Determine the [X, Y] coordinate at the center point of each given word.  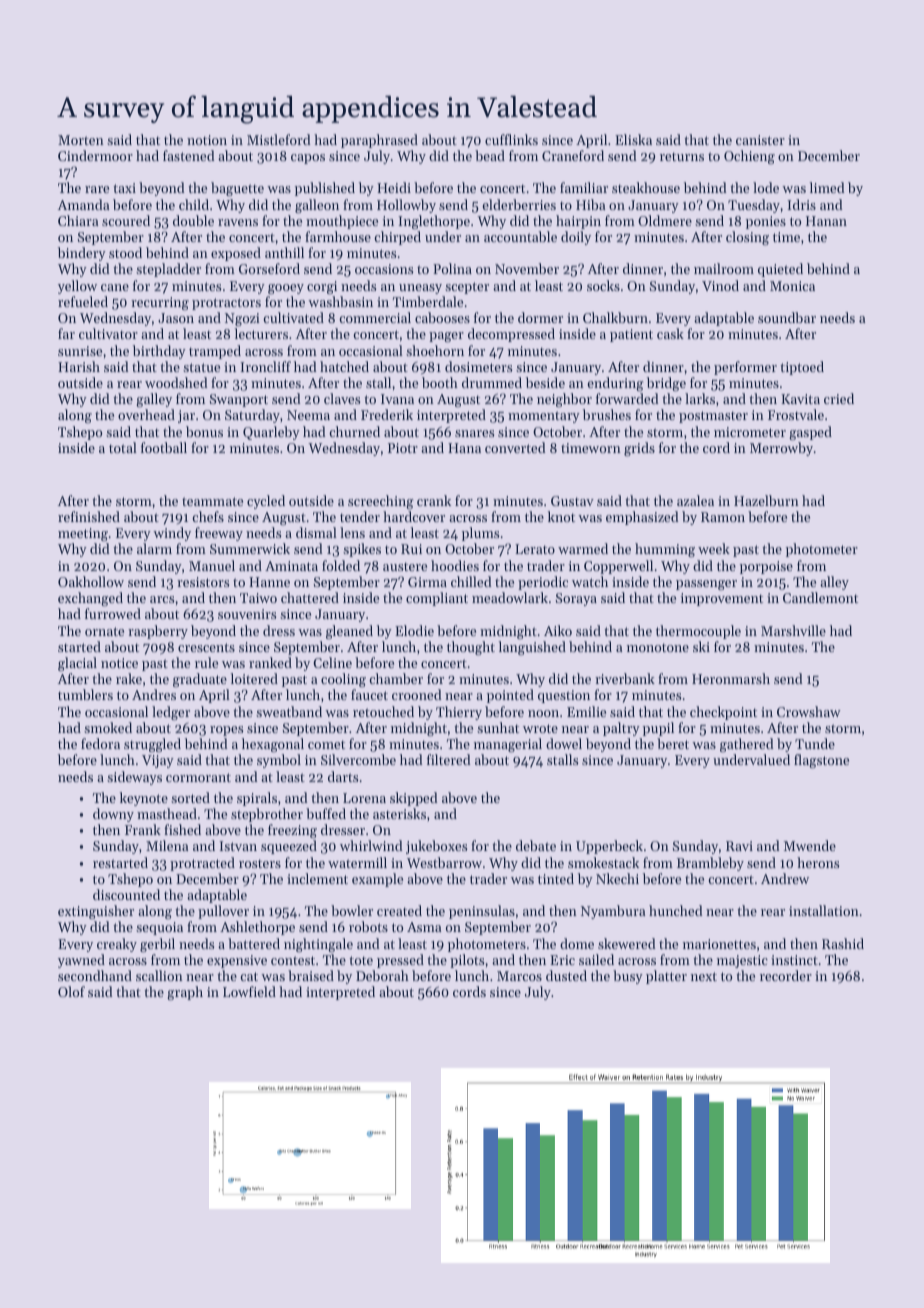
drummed [492, 382]
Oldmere [665, 220]
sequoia [159, 928]
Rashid [843, 943]
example [377, 880]
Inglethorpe [434, 222]
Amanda [84, 204]
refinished [89, 516]
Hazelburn [766, 500]
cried [839, 398]
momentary [544, 417]
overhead [146, 414]
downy [113, 815]
